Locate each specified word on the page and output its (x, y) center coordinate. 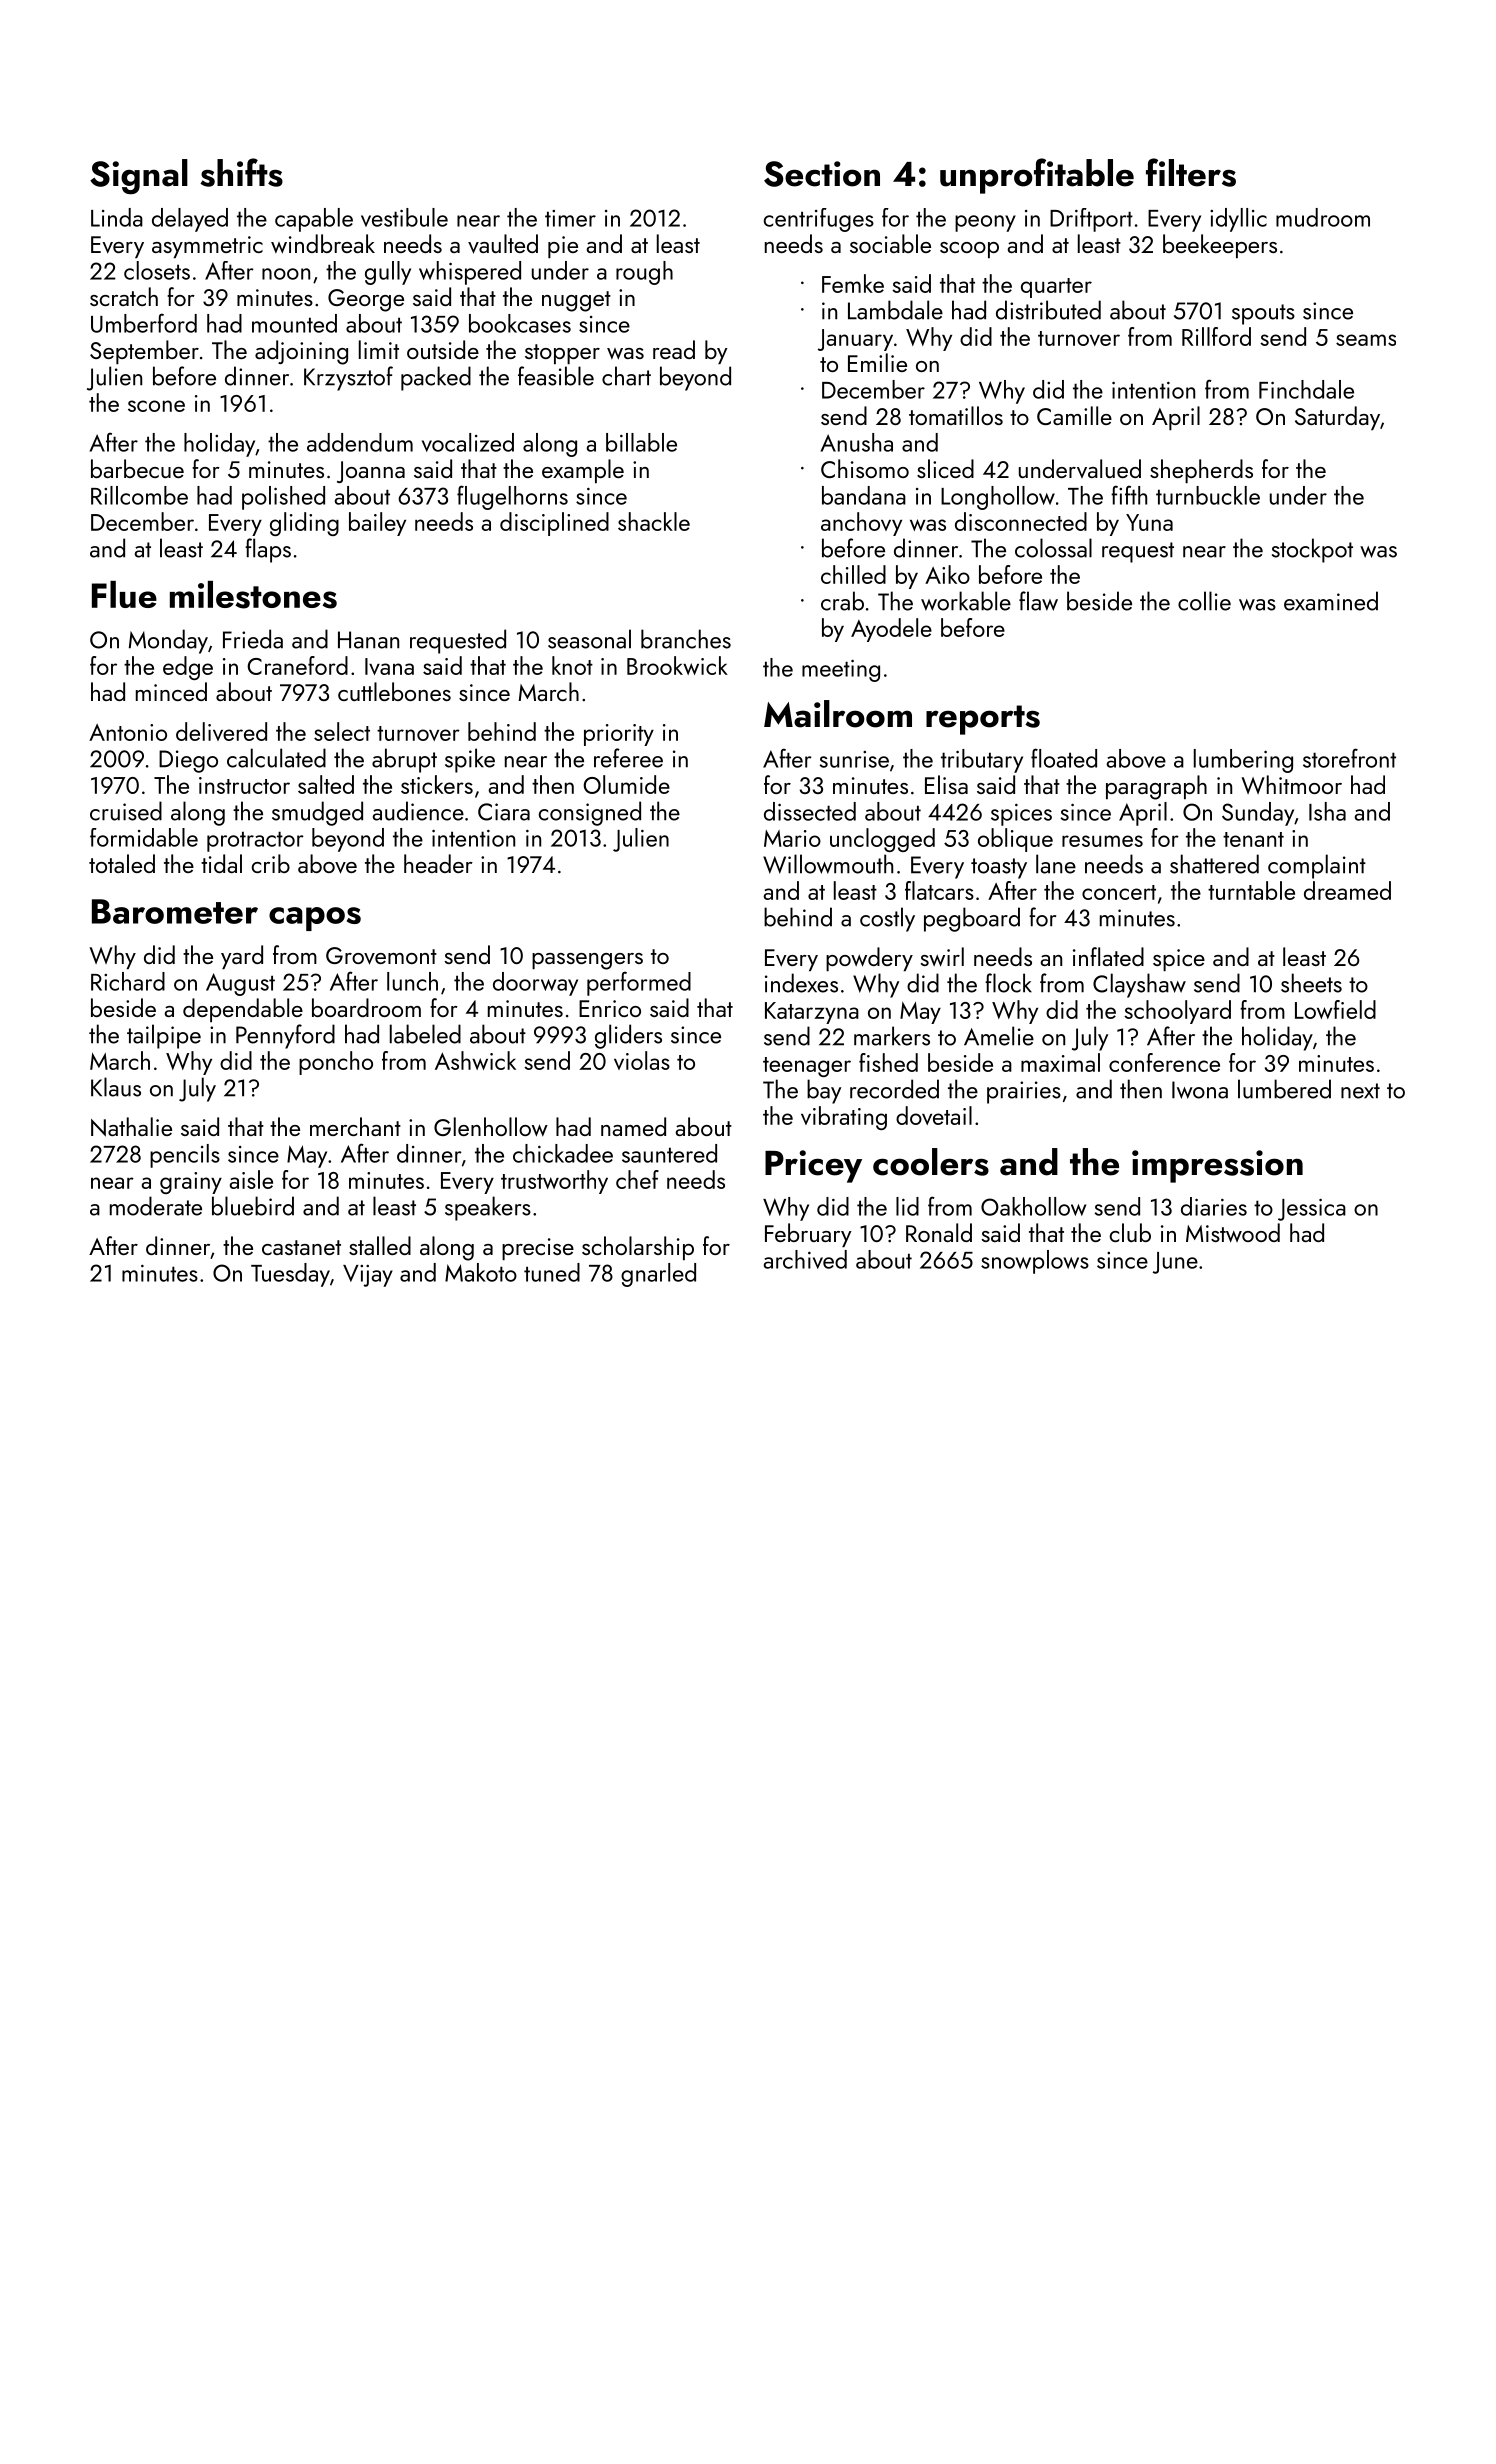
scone (156, 406)
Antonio (128, 732)
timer (570, 218)
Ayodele (891, 630)
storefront (1349, 758)
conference (1164, 1062)
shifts (241, 172)
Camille (1074, 415)
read (674, 349)
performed (639, 983)
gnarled (658, 1275)
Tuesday (290, 1275)
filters (1191, 172)
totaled (122, 863)
